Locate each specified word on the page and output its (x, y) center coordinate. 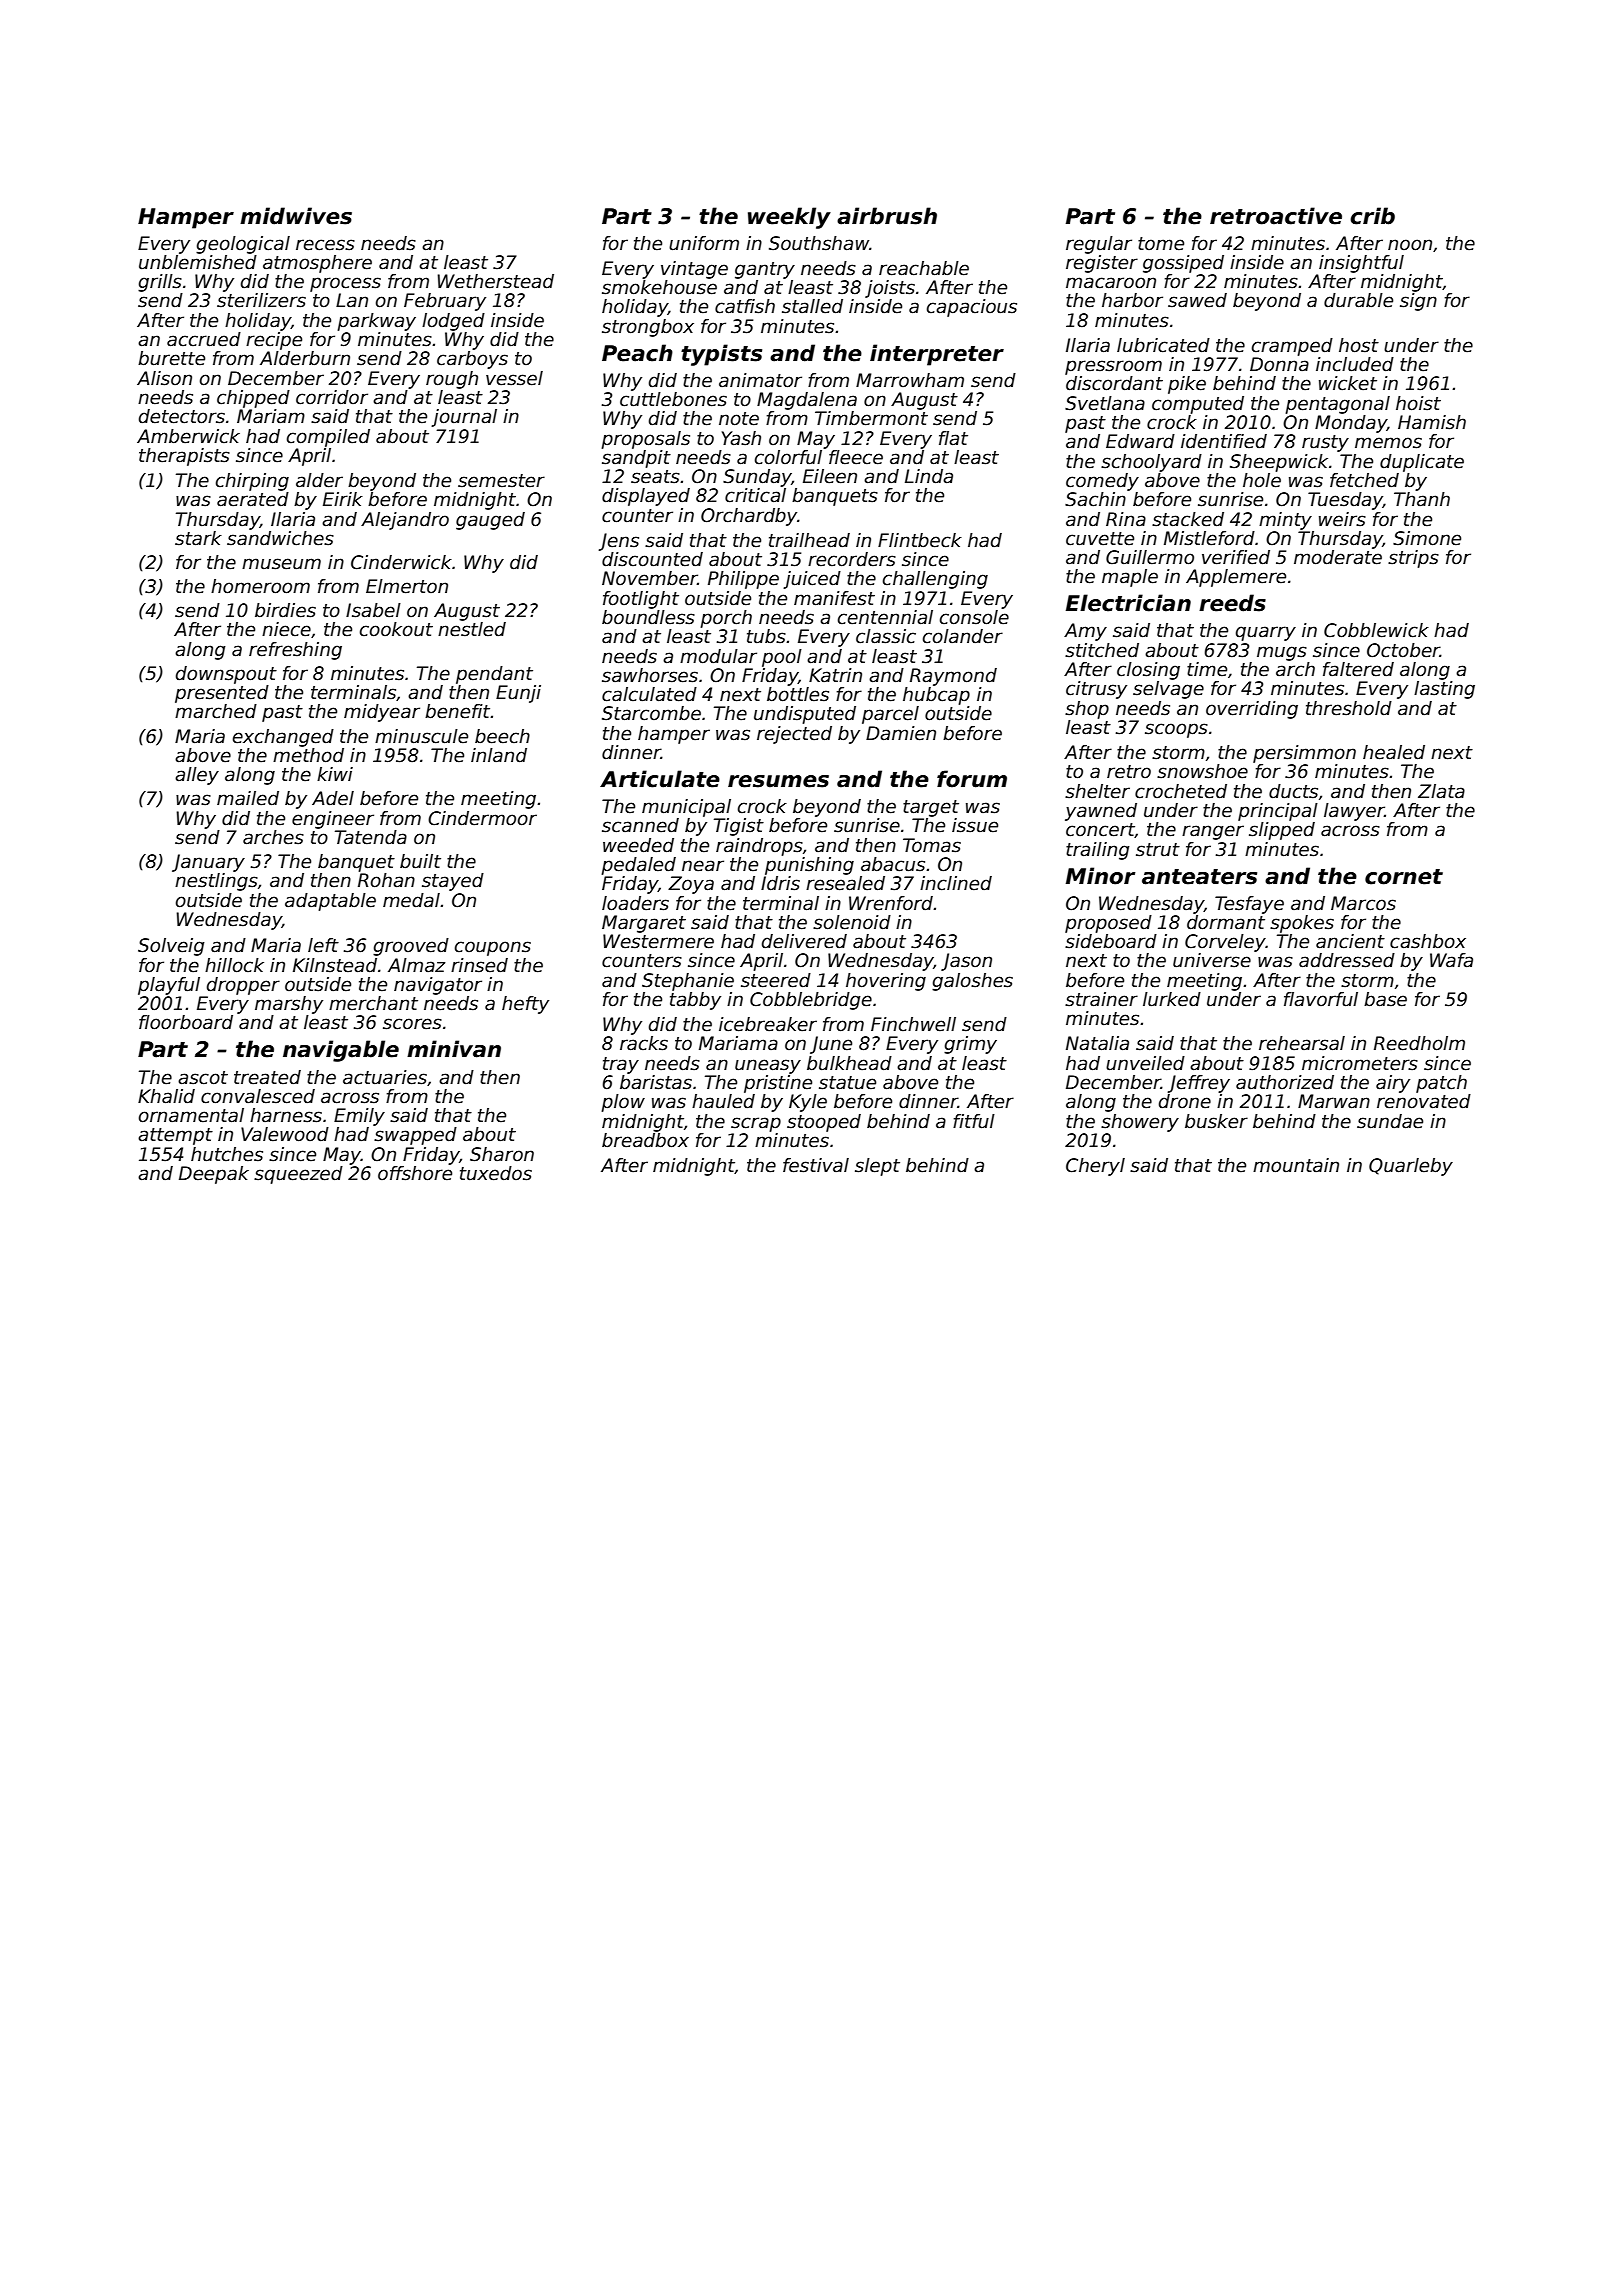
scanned (640, 825)
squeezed (298, 1175)
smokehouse (659, 287)
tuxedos (496, 1173)
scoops (1176, 730)
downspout (226, 675)
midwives (296, 216)
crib (1372, 216)
